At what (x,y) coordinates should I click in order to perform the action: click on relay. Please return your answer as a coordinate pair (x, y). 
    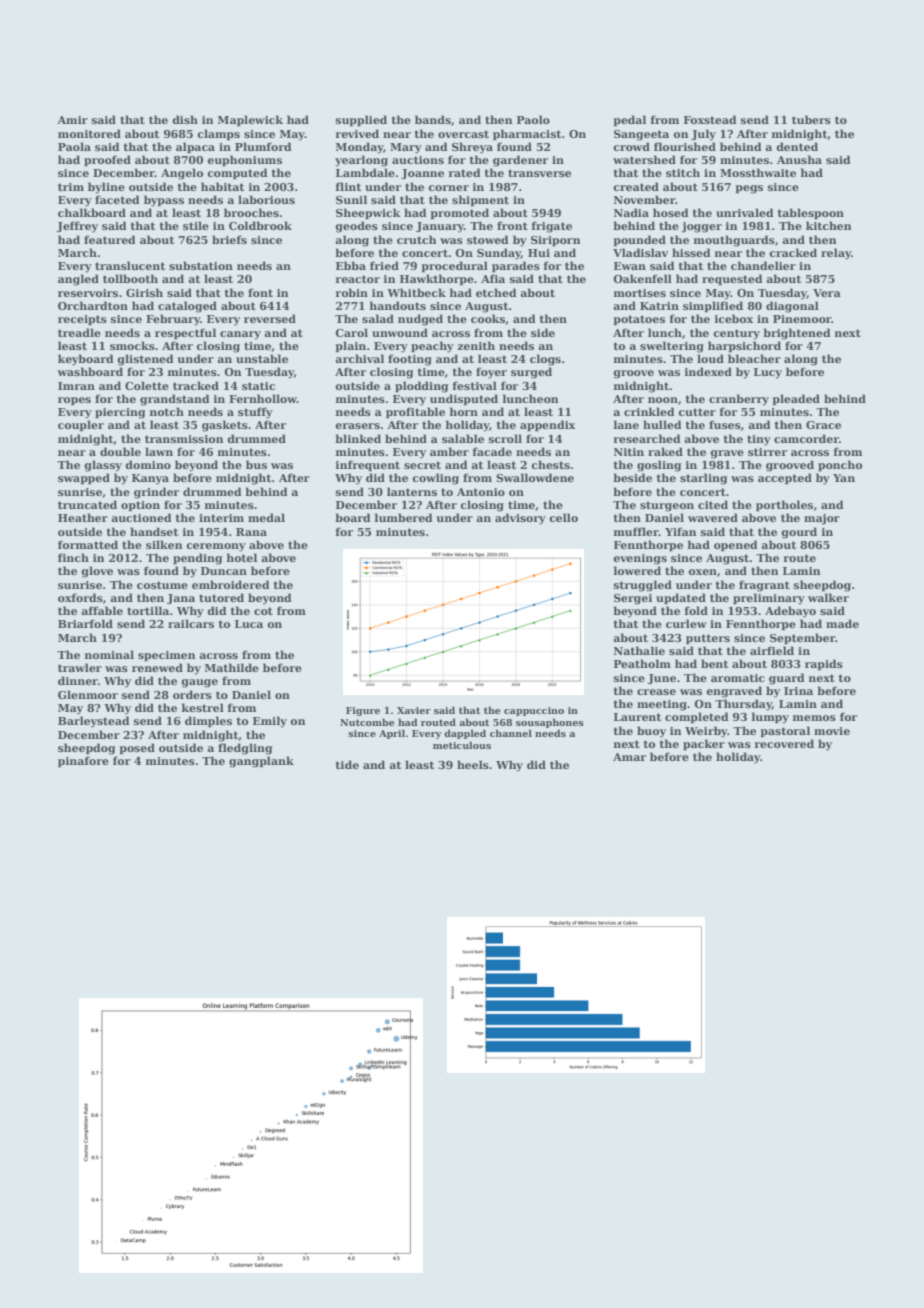
    Looking at the image, I should click on (836, 254).
